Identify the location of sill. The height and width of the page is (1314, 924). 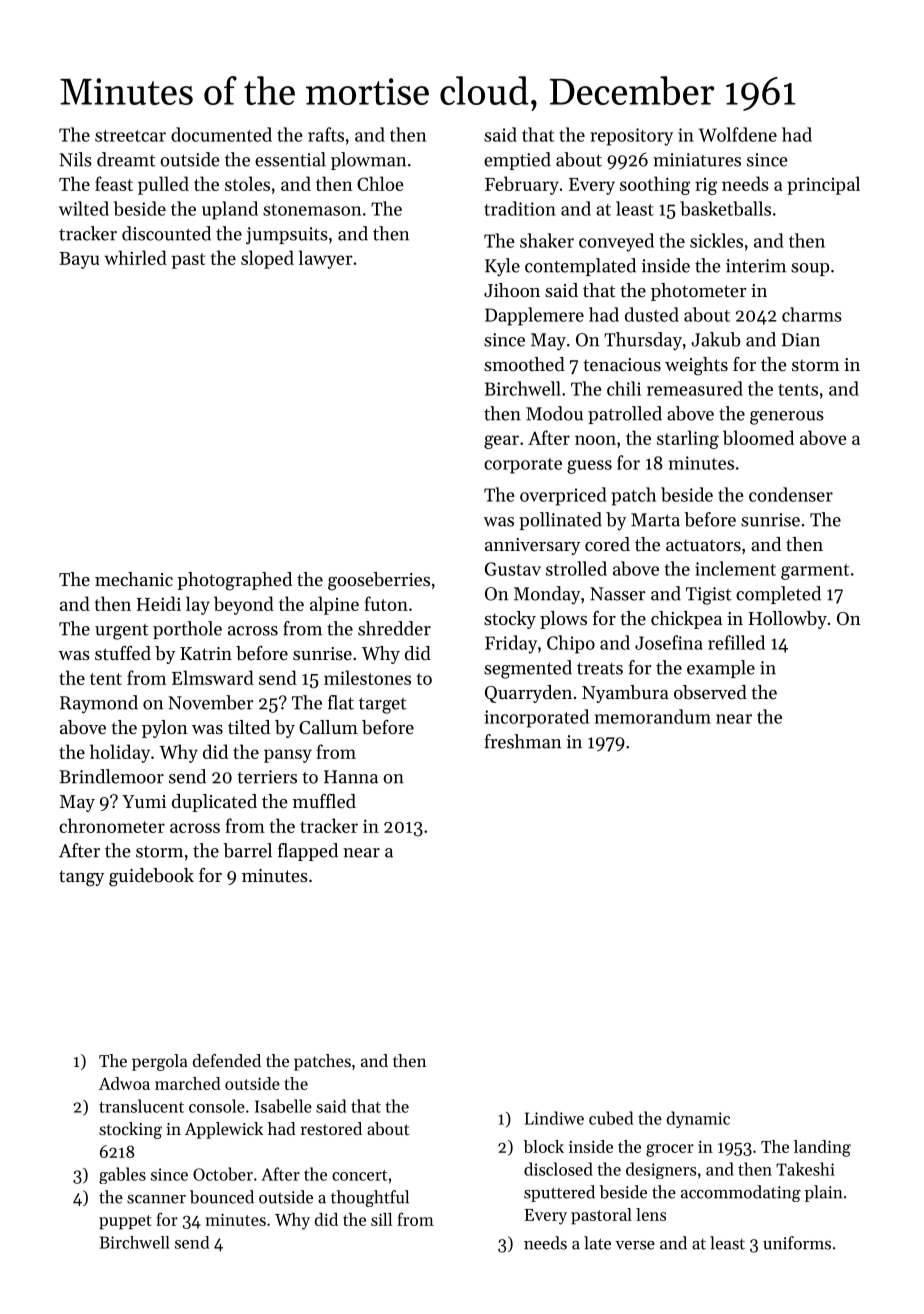
(381, 1219).
